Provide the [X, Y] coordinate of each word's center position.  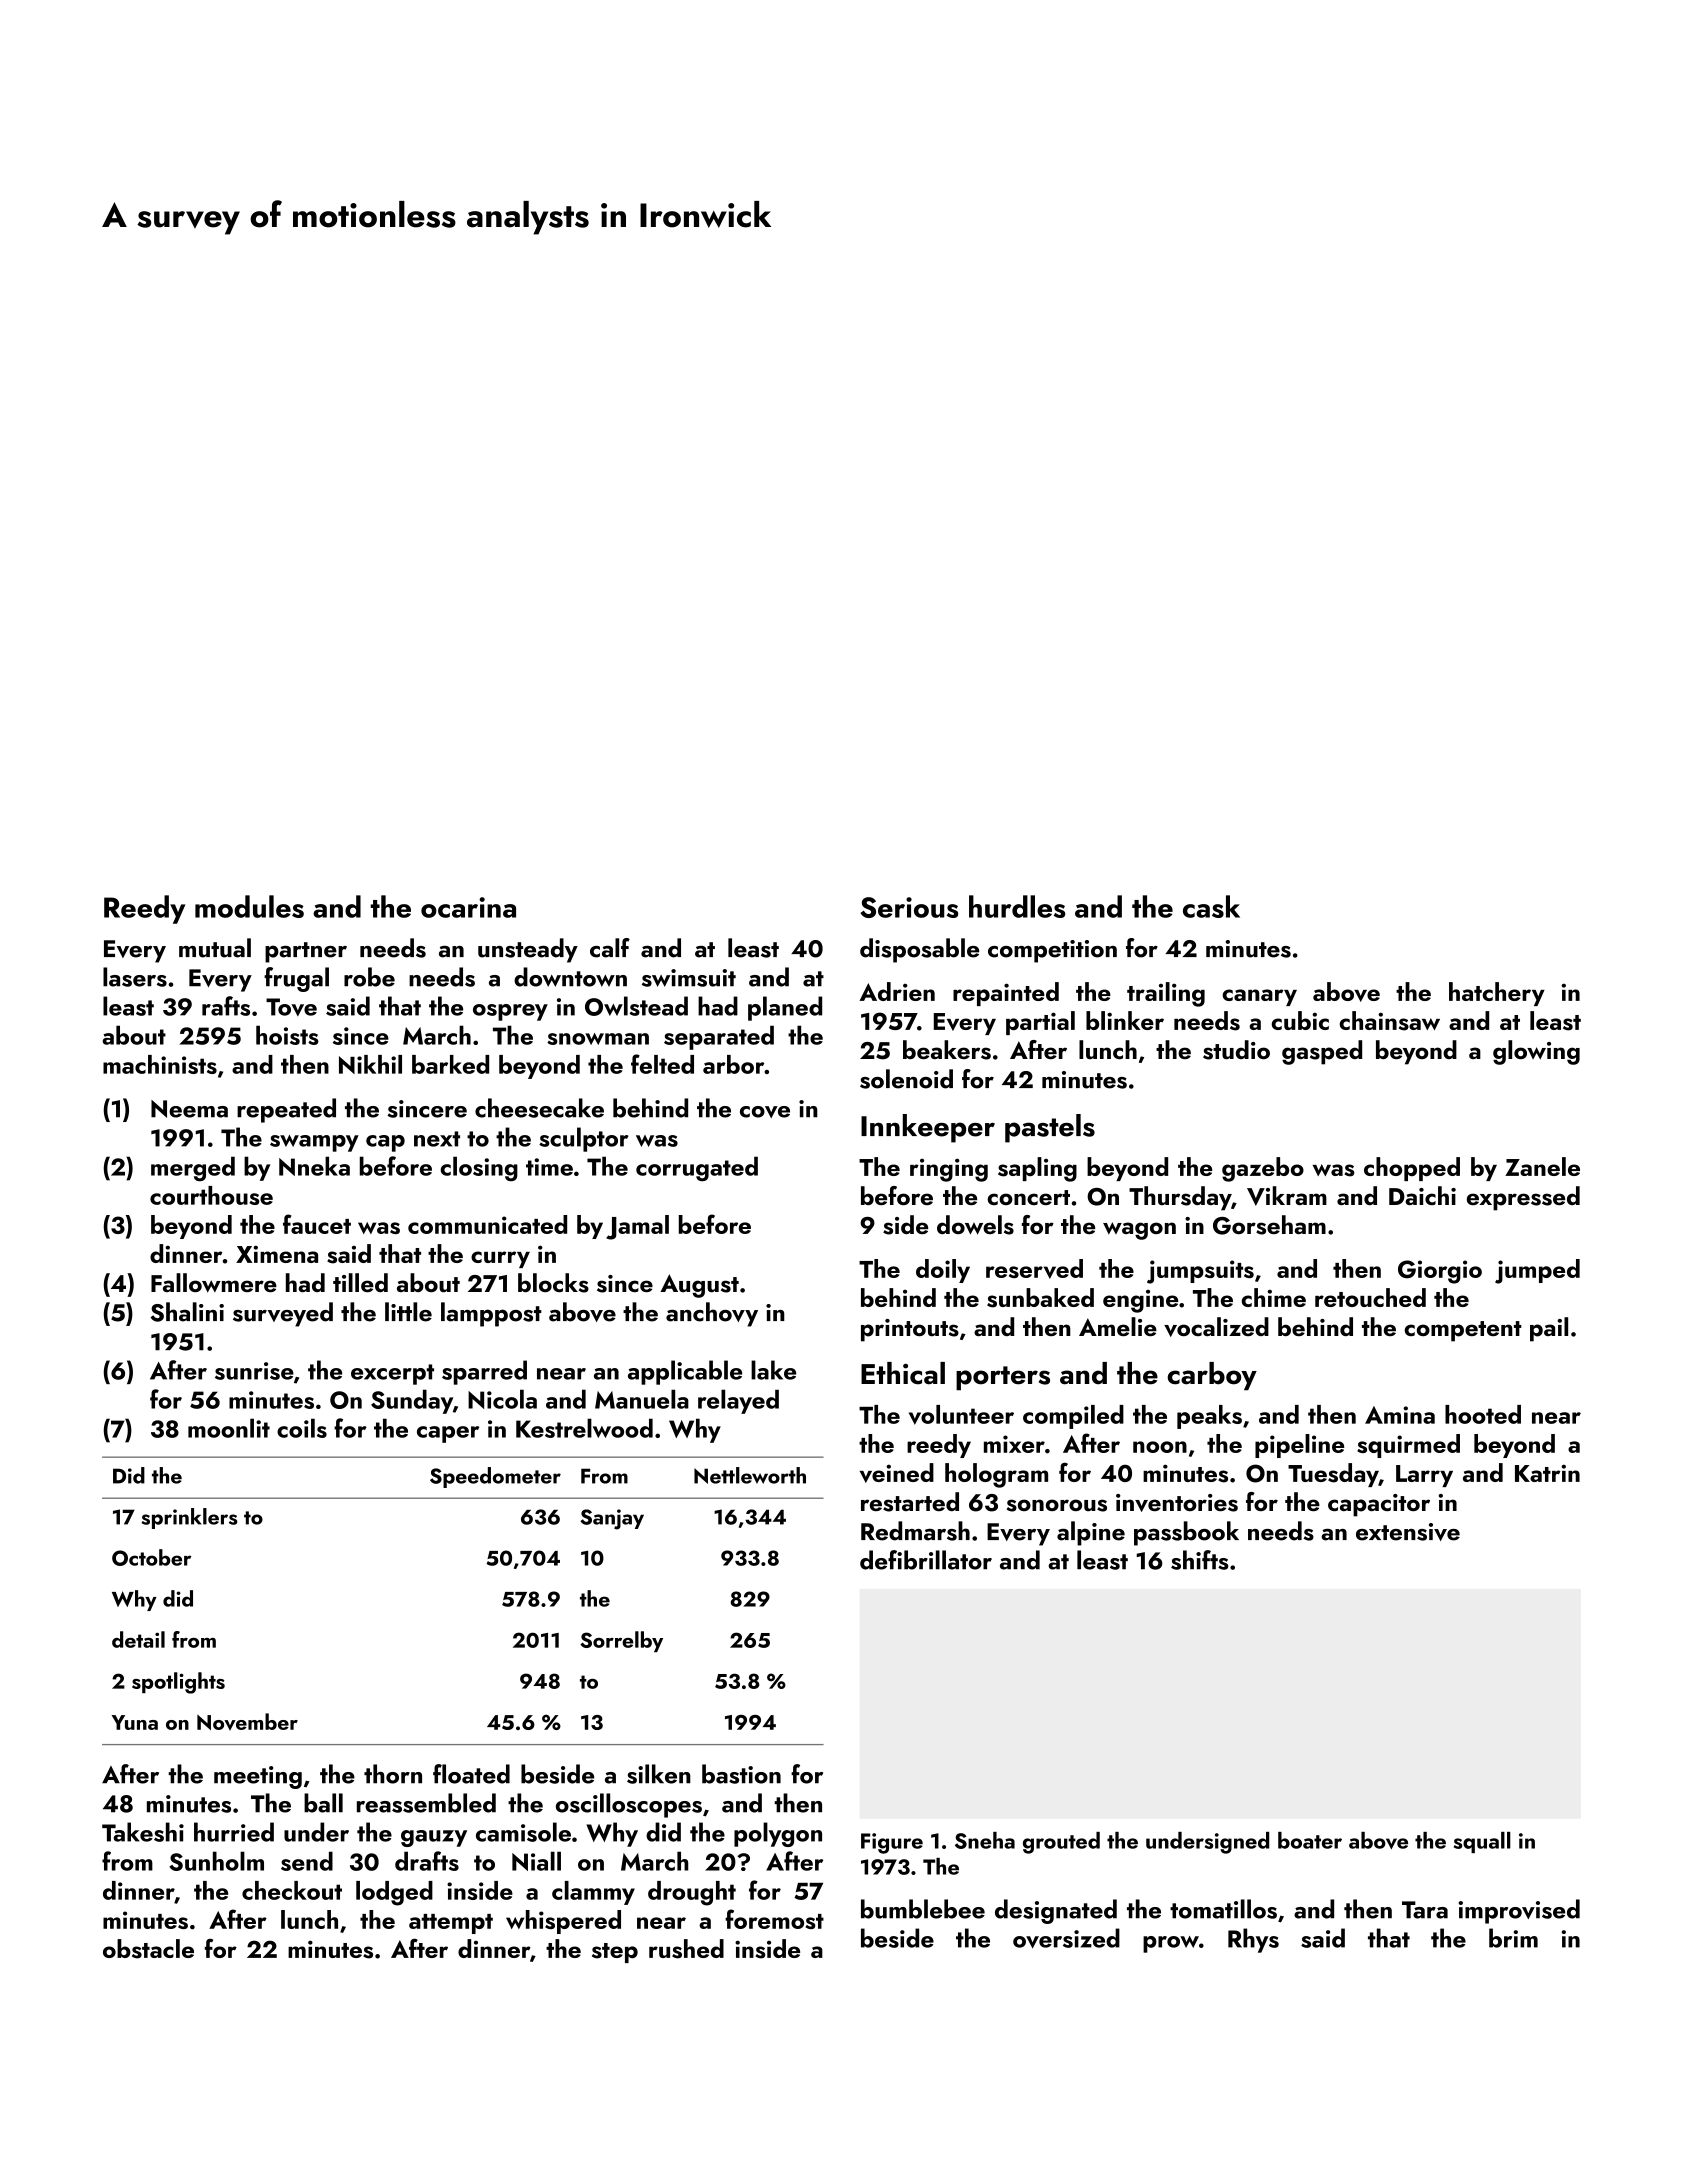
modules [249, 906]
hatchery [1497, 994]
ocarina [468, 907]
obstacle [148, 1949]
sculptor [583, 1139]
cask [1211, 906]
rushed [686, 1949]
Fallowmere [214, 1282]
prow [1171, 1944]
